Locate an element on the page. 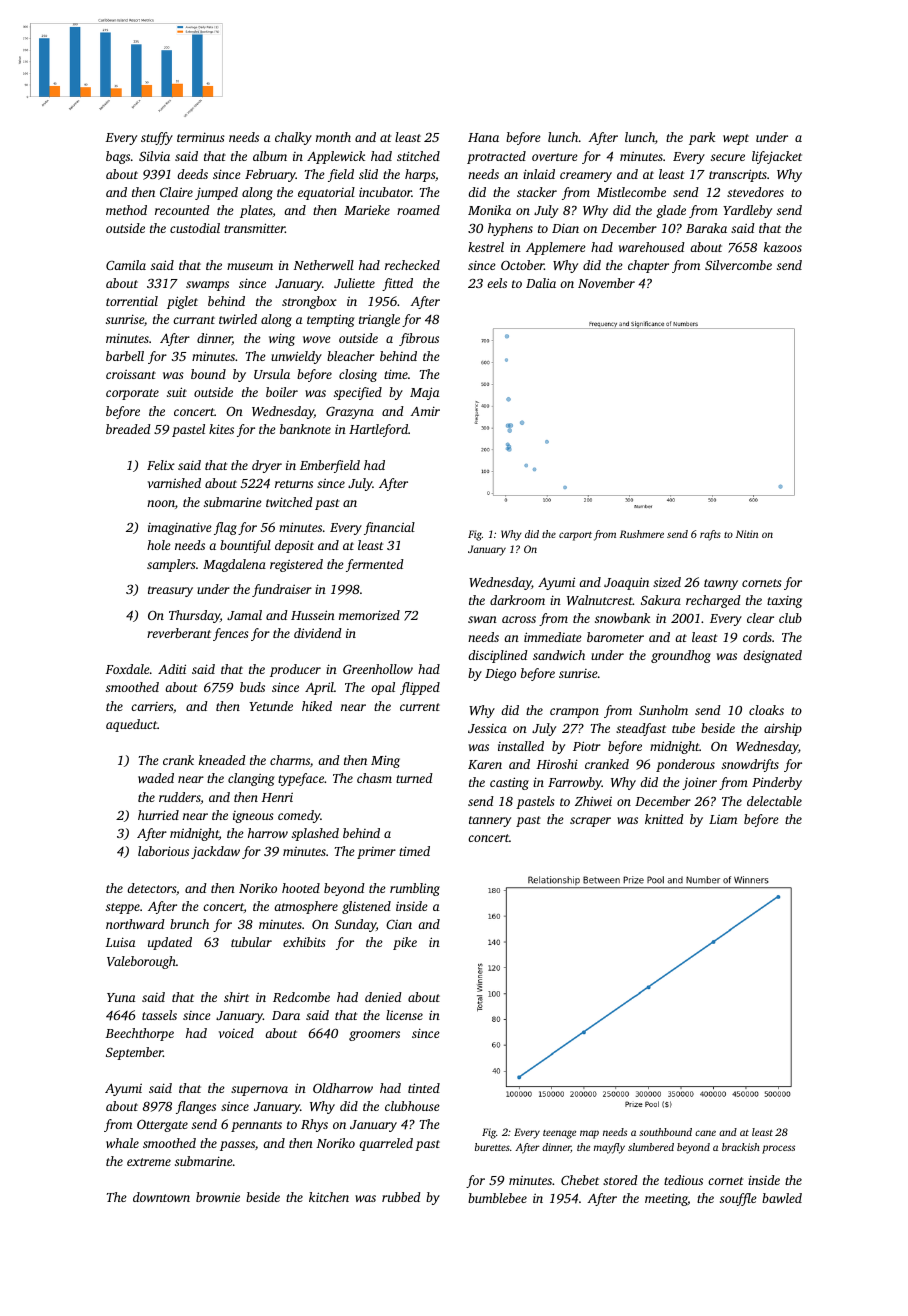 The image size is (908, 1316). Pinderby is located at coordinates (777, 783).
